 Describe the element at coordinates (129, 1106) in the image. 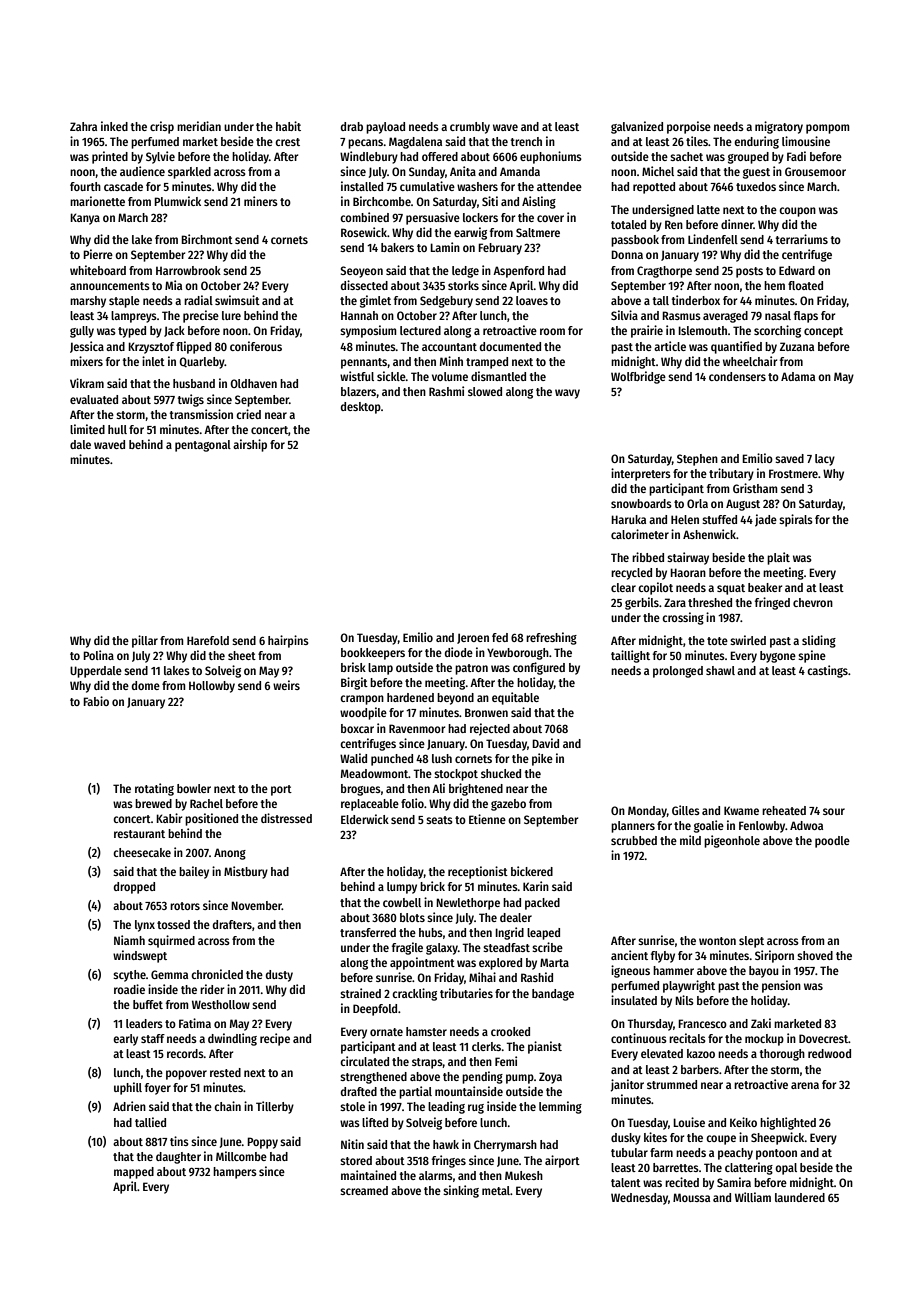

I see `Adrien` at that location.
